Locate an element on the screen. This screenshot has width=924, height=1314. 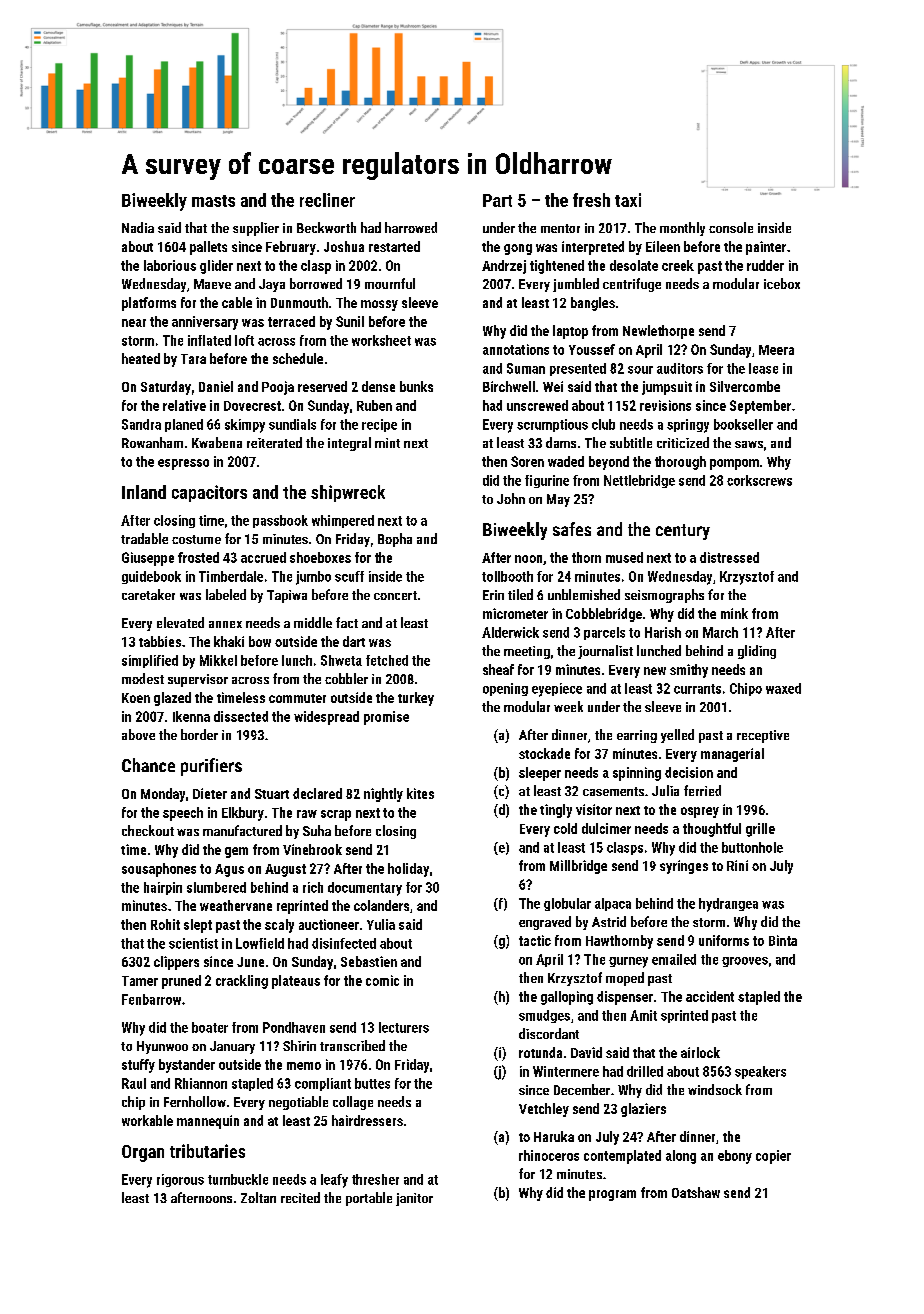
Pooja is located at coordinates (278, 388).
